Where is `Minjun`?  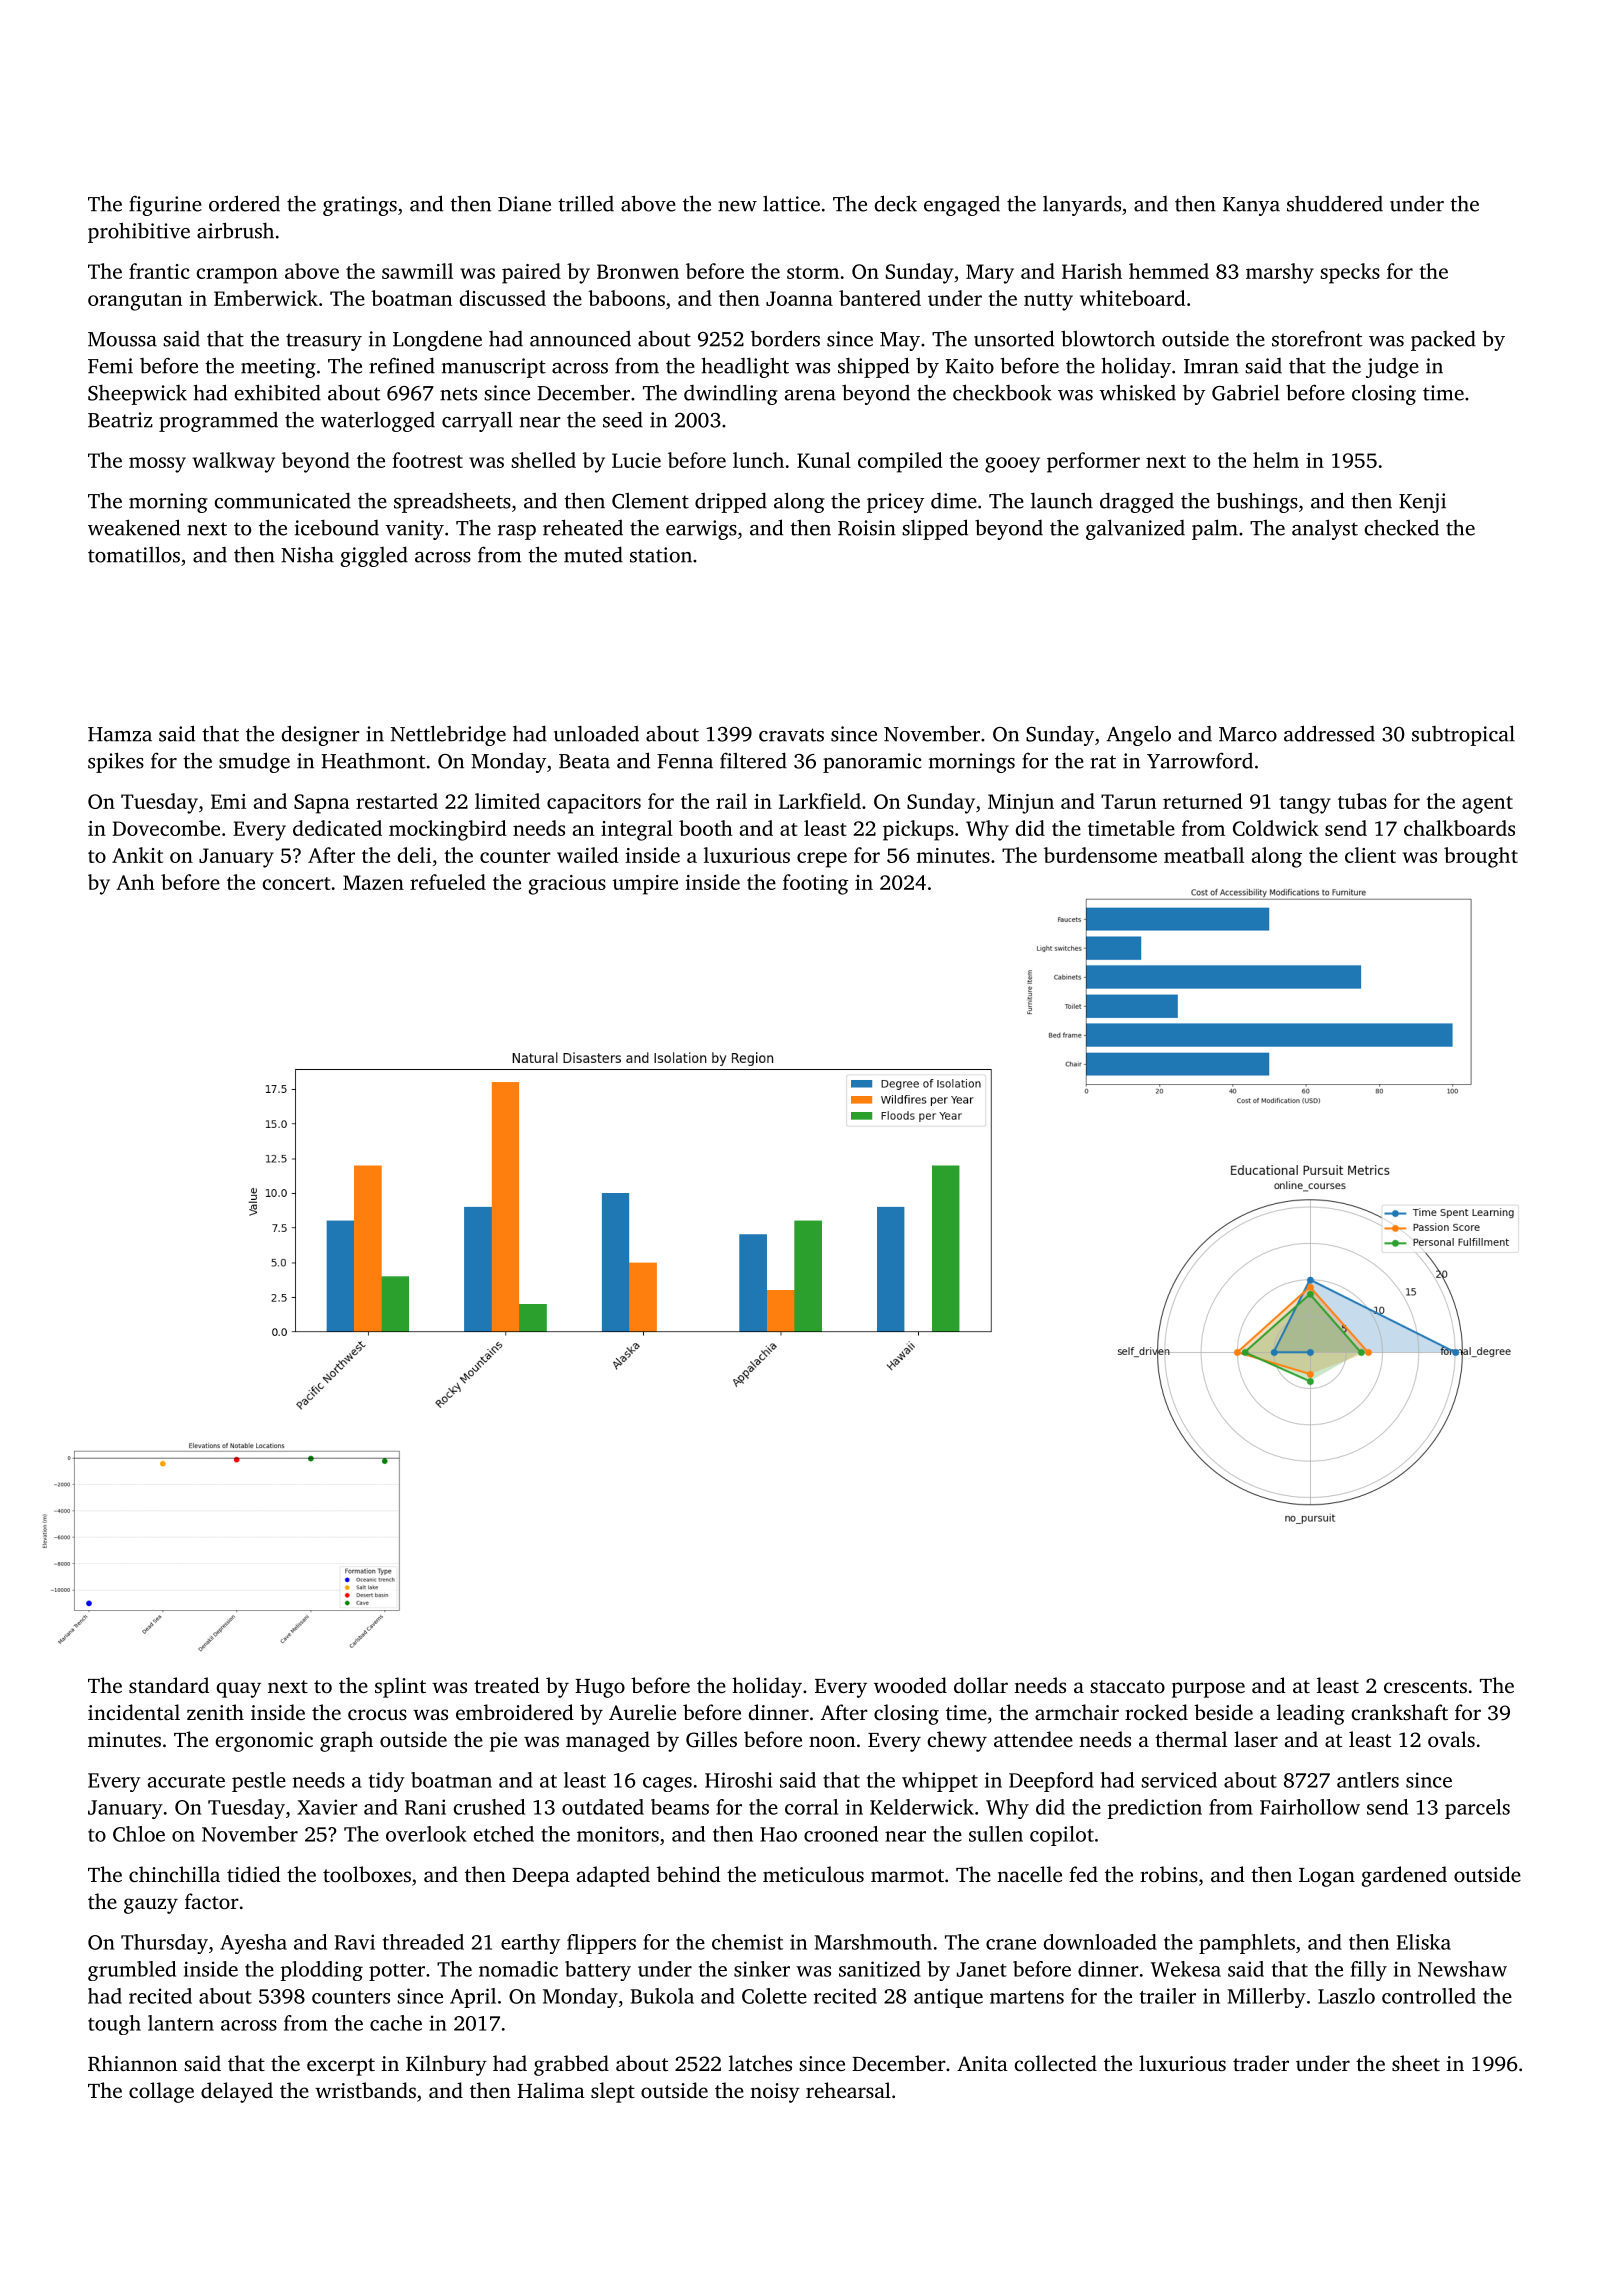 Minjun is located at coordinates (1021, 804).
